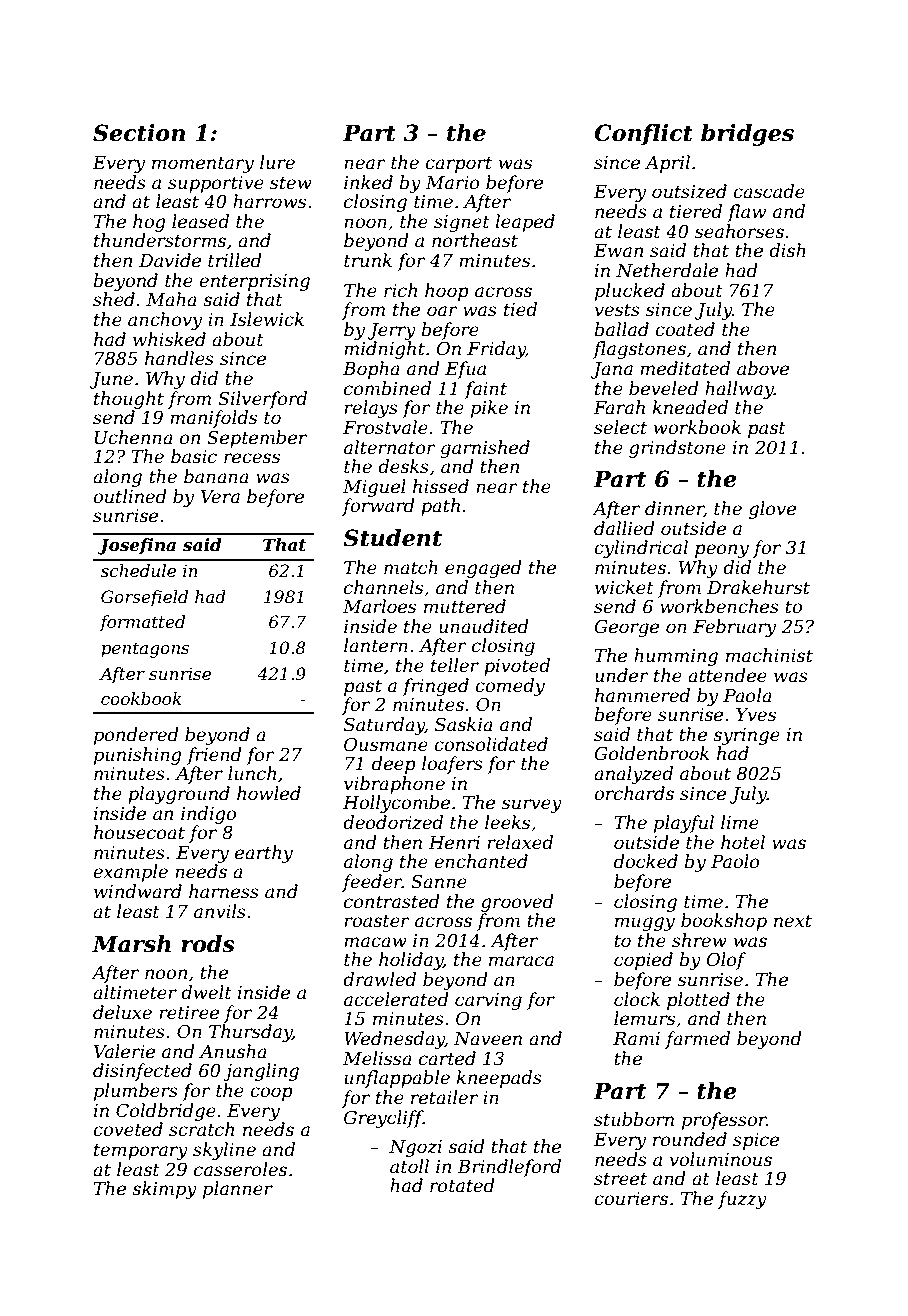  What do you see at coordinates (261, 1072) in the document?
I see `jangling` at bounding box center [261, 1072].
